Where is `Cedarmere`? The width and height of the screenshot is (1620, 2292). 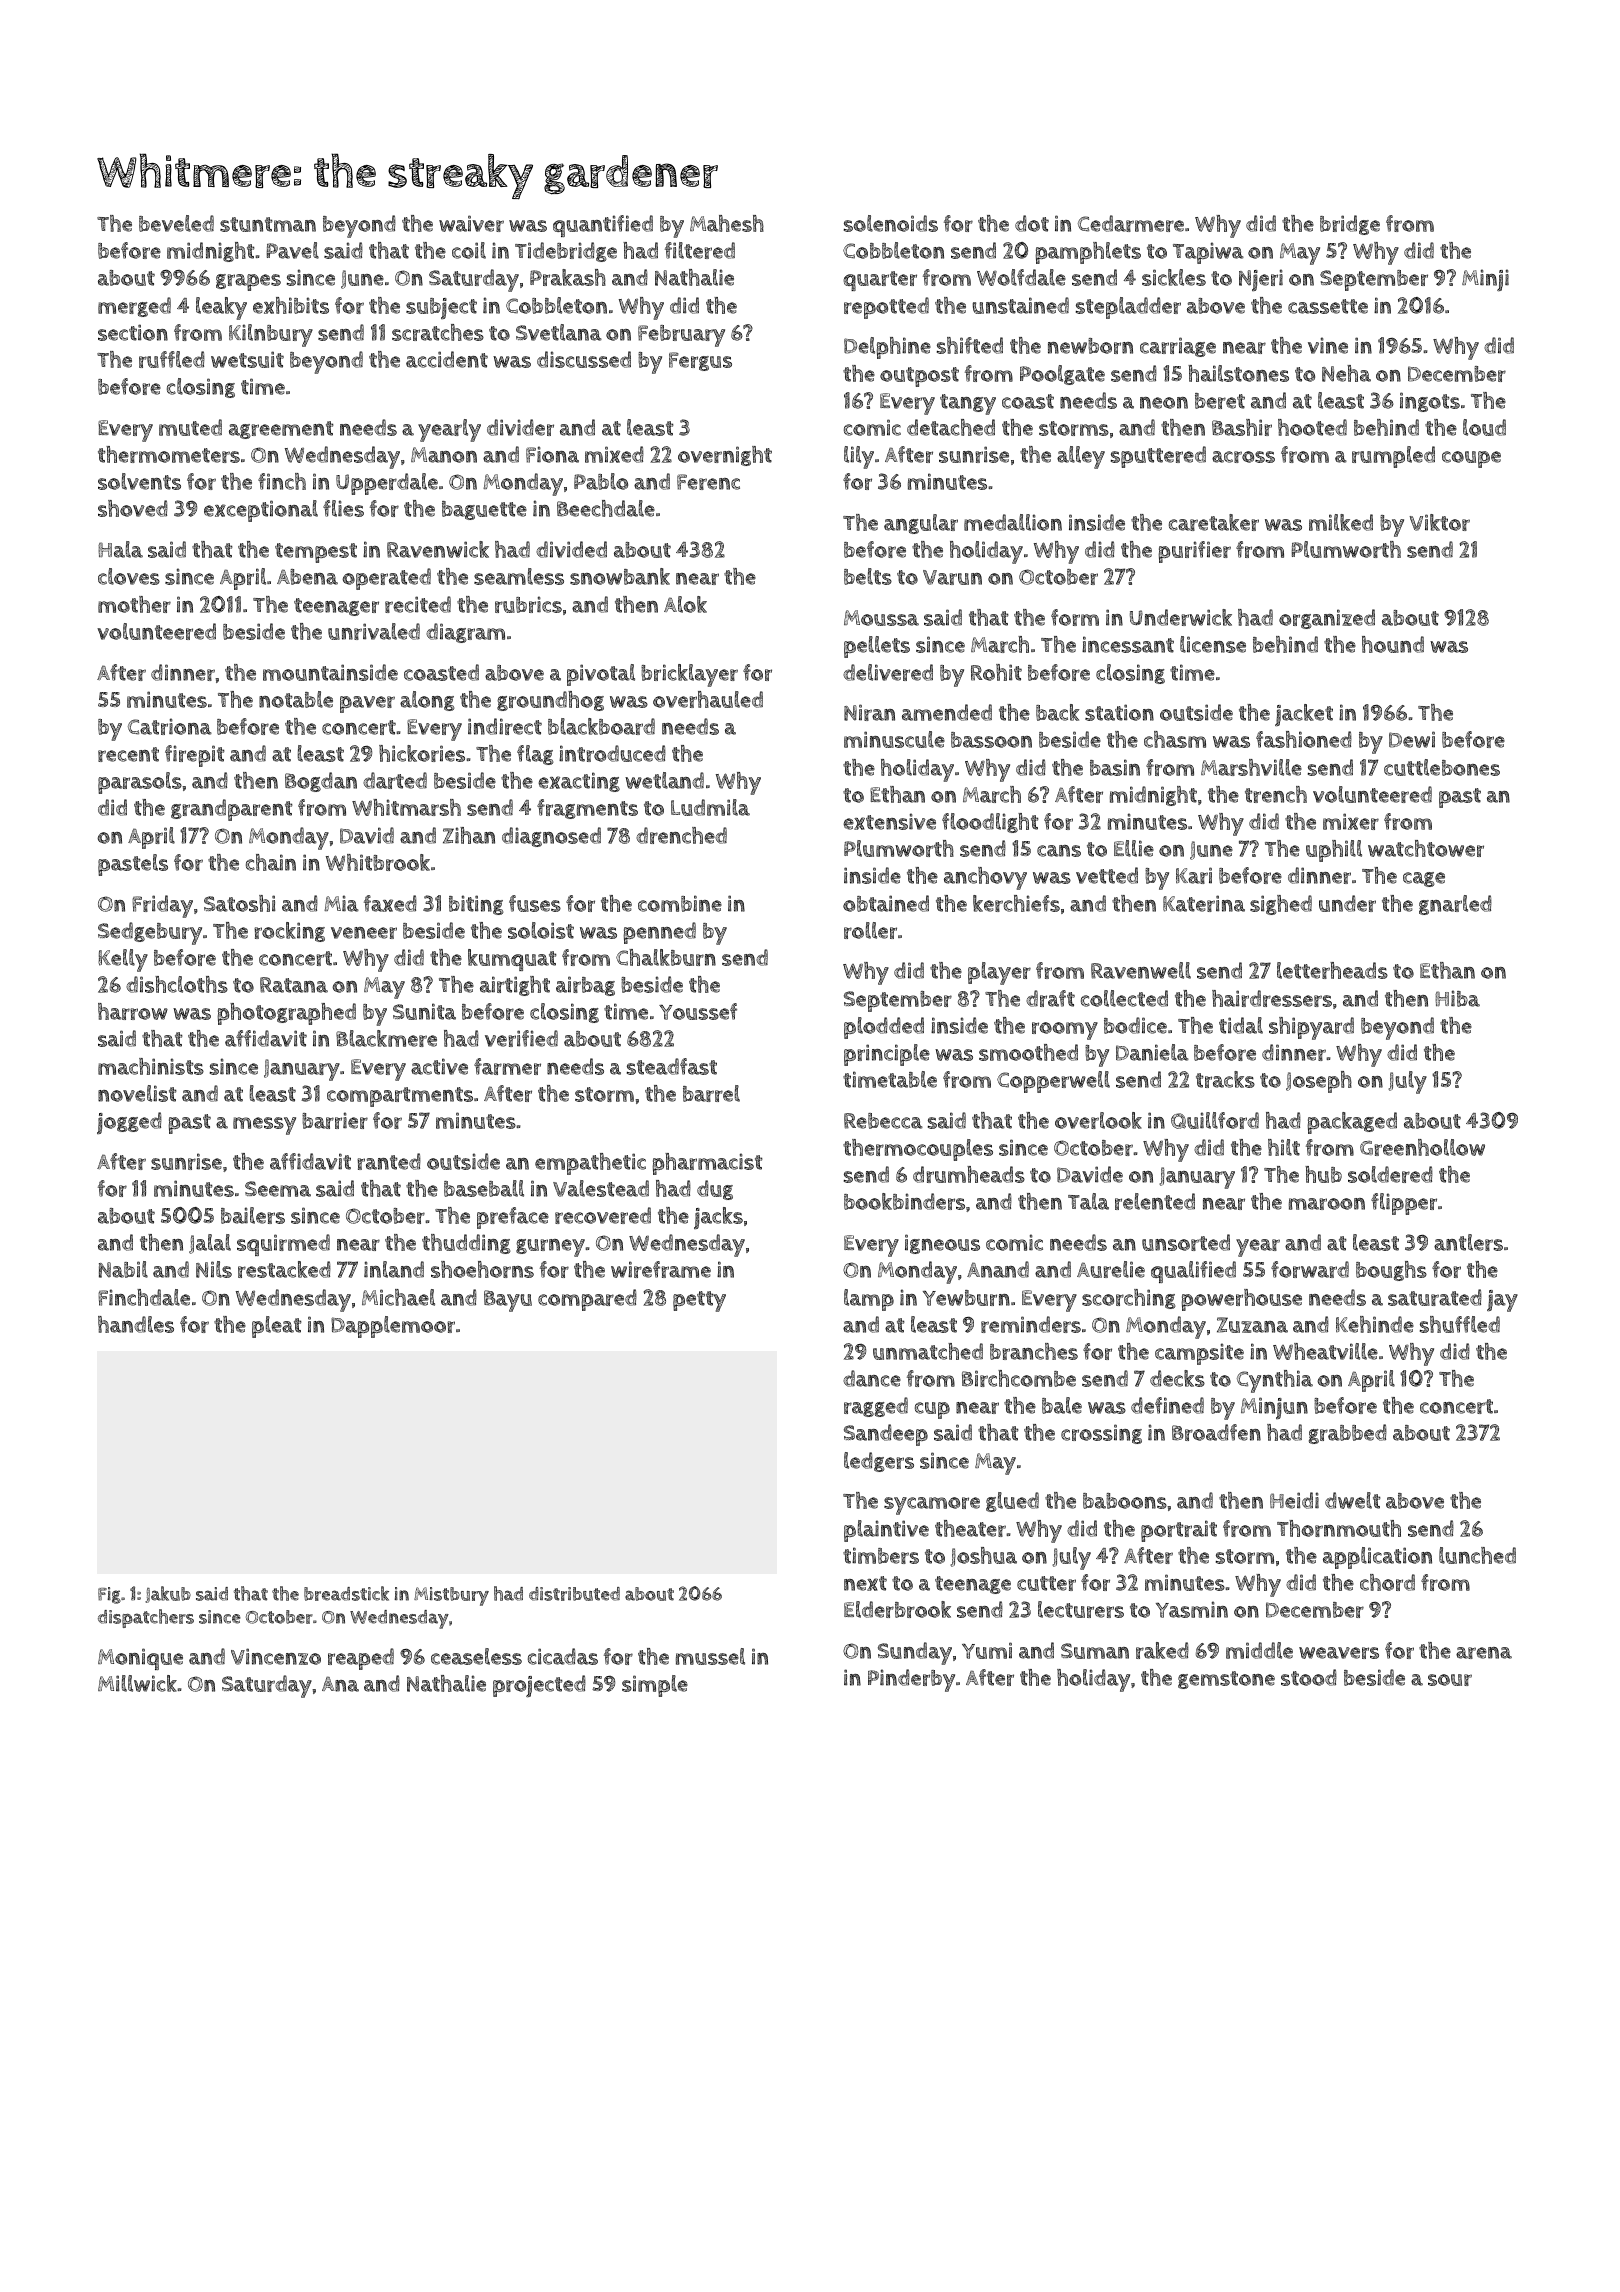 Cedarmere is located at coordinates (1131, 223).
